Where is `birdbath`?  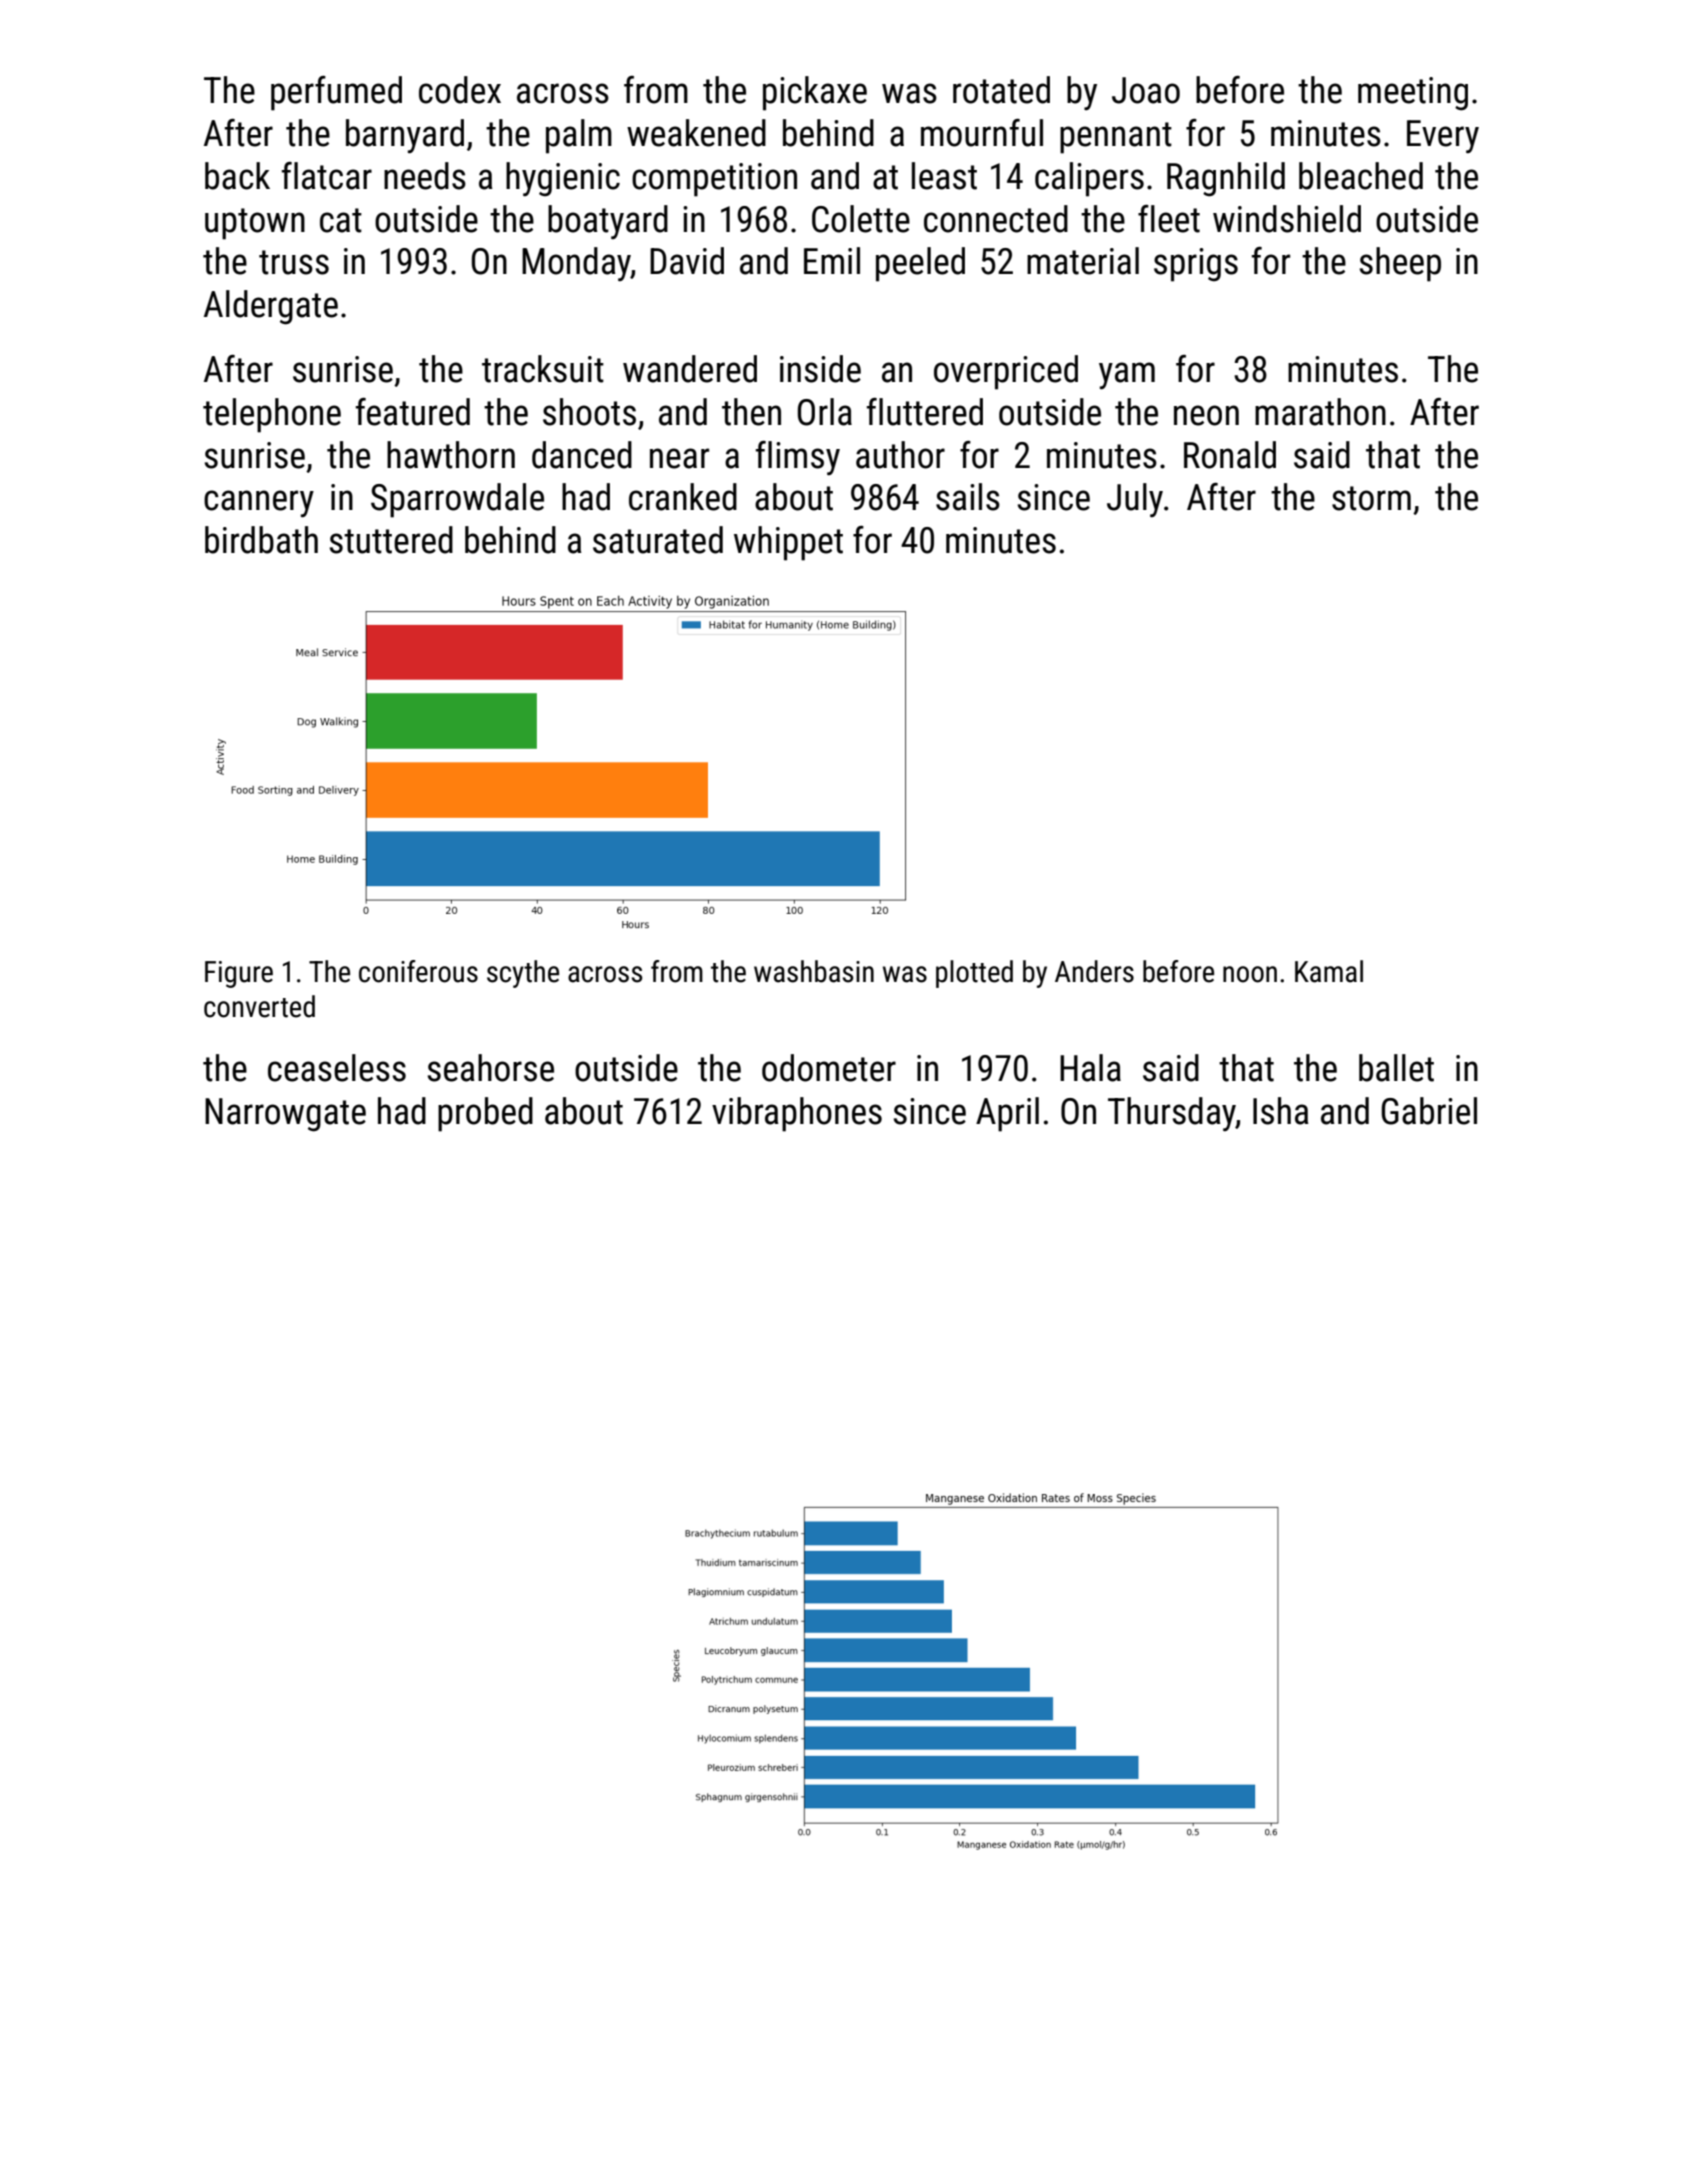
birdbath is located at coordinates (261, 540).
